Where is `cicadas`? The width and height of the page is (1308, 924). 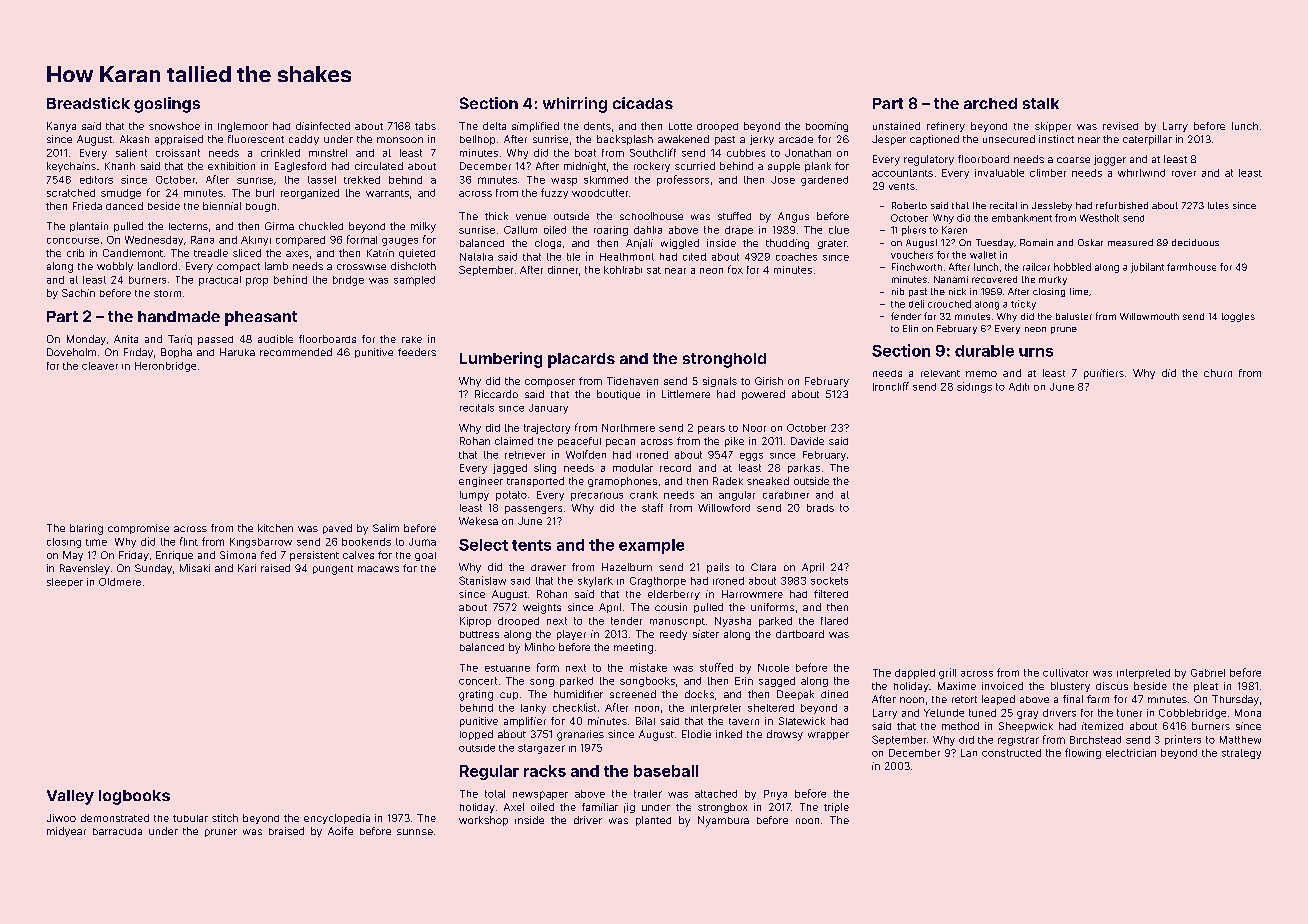
cicadas is located at coordinates (643, 103).
